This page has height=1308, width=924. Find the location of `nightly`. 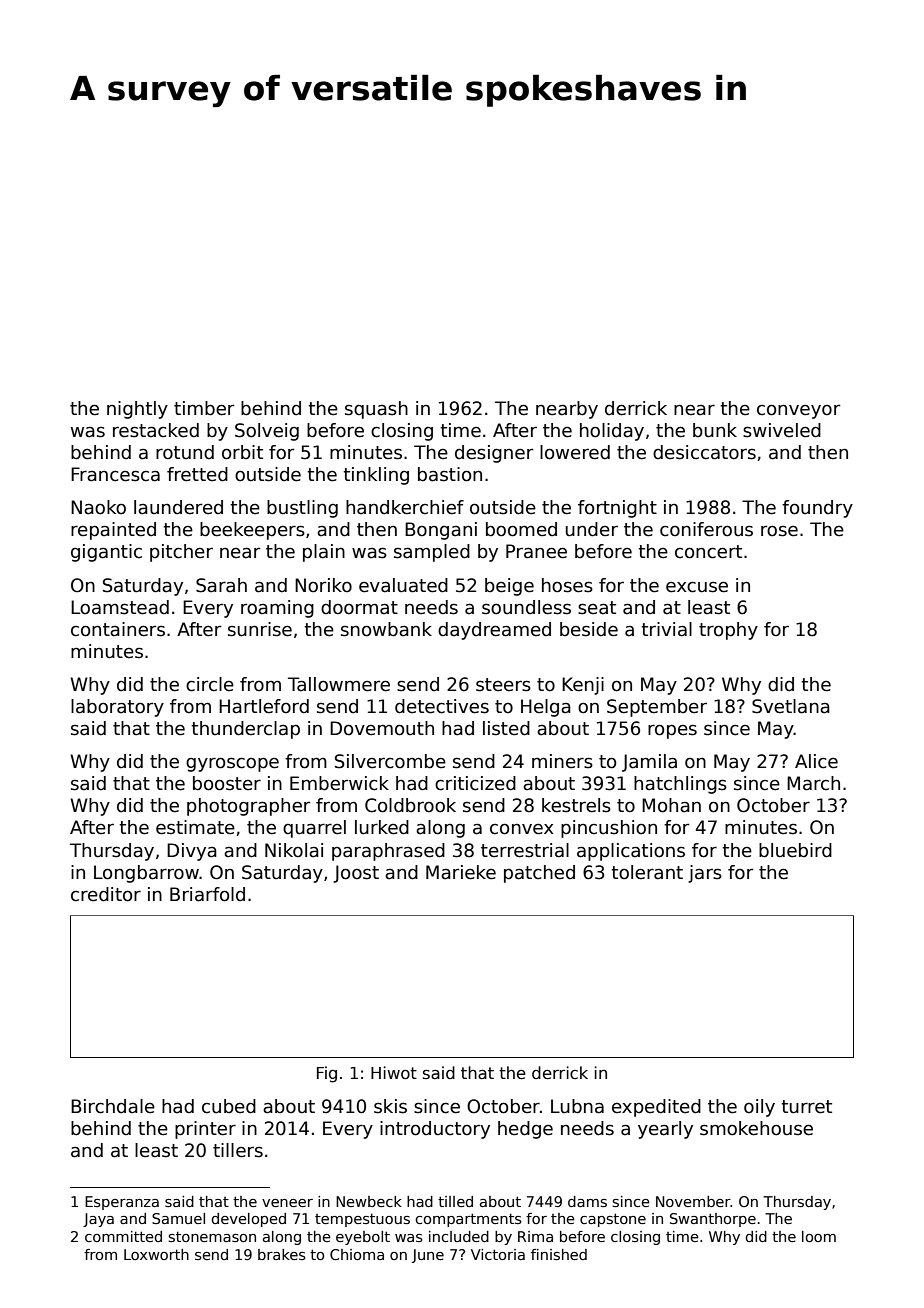

nightly is located at coordinates (137, 410).
